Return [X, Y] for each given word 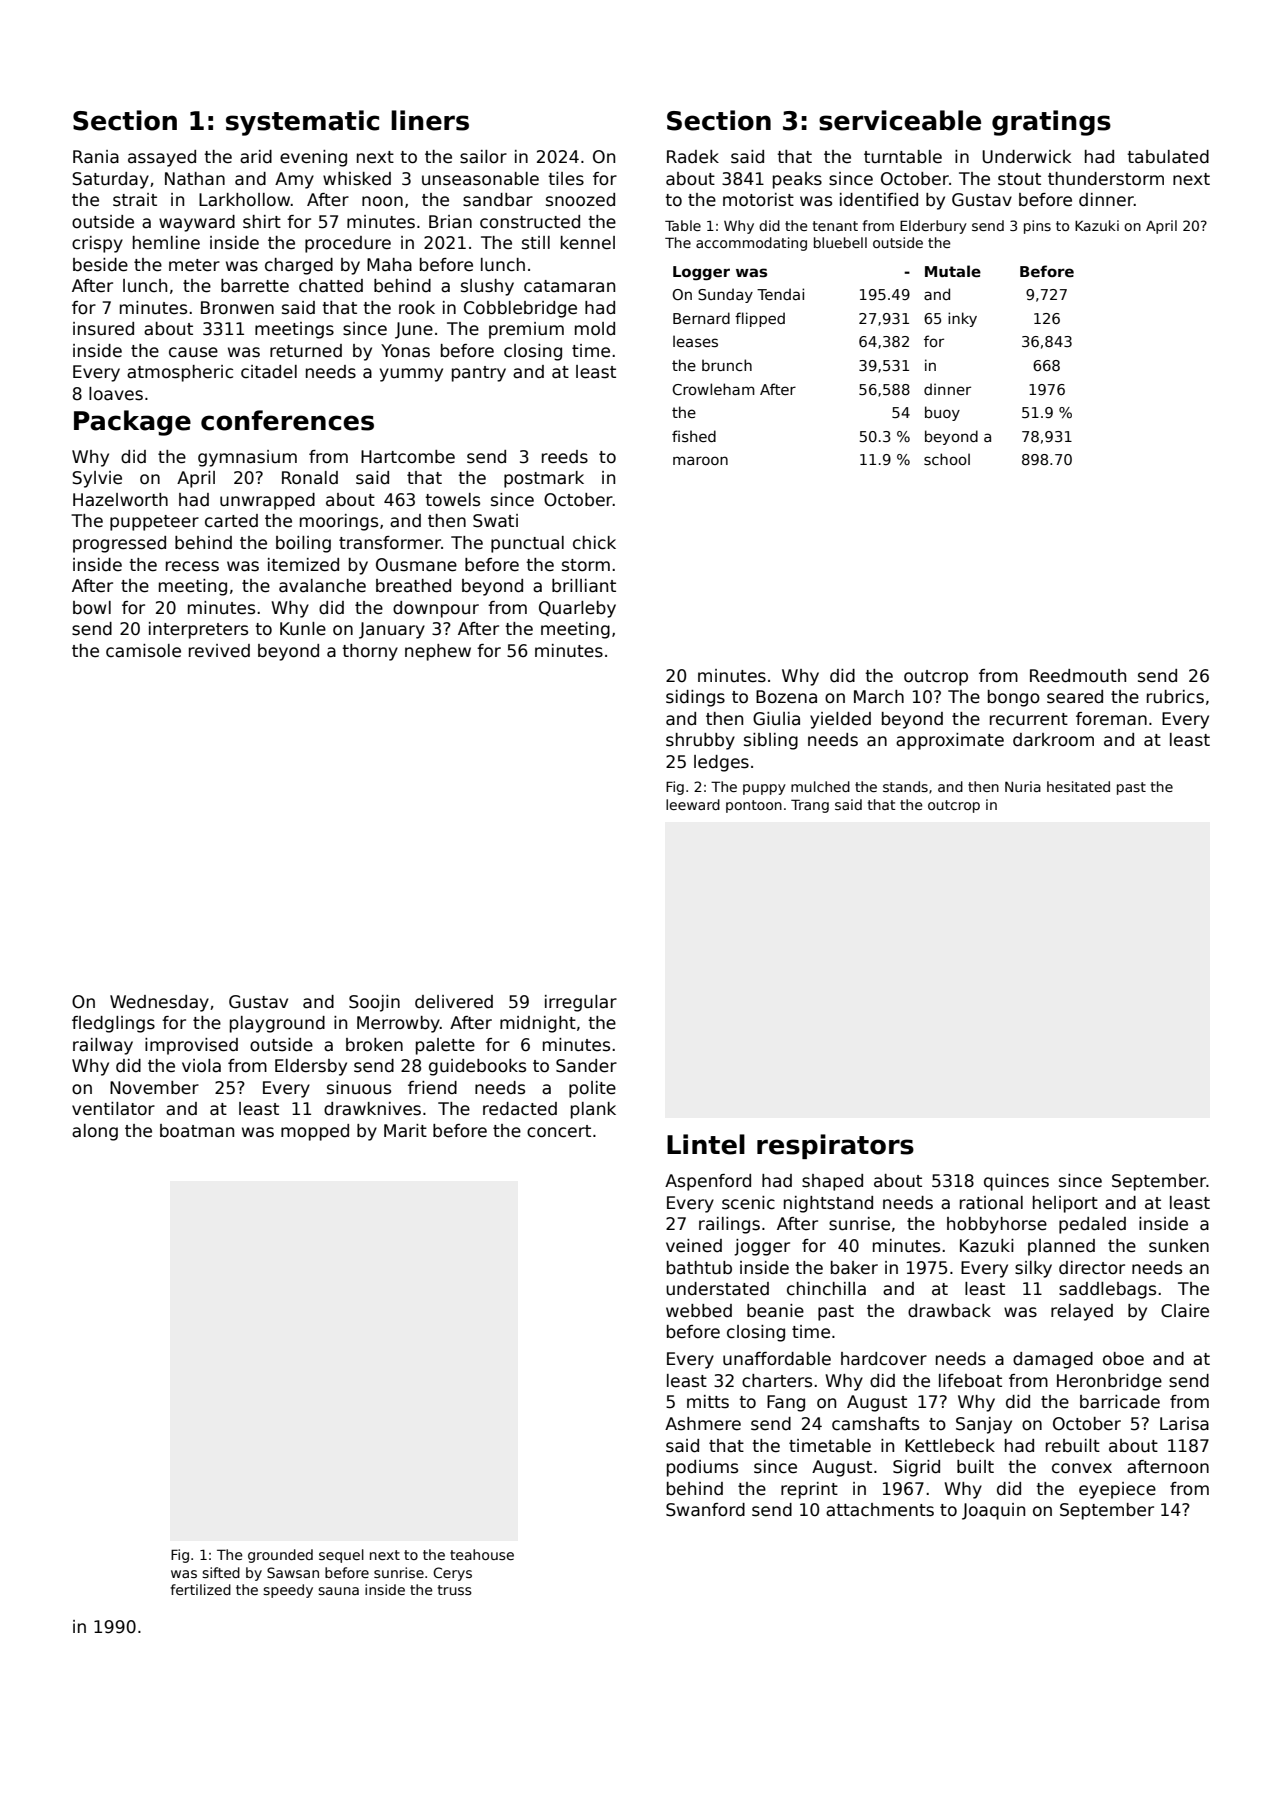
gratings [1051, 123]
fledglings [113, 1024]
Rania [96, 157]
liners [430, 120]
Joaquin [993, 1511]
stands [905, 786]
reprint [809, 1490]
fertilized [200, 1589]
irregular [581, 1003]
